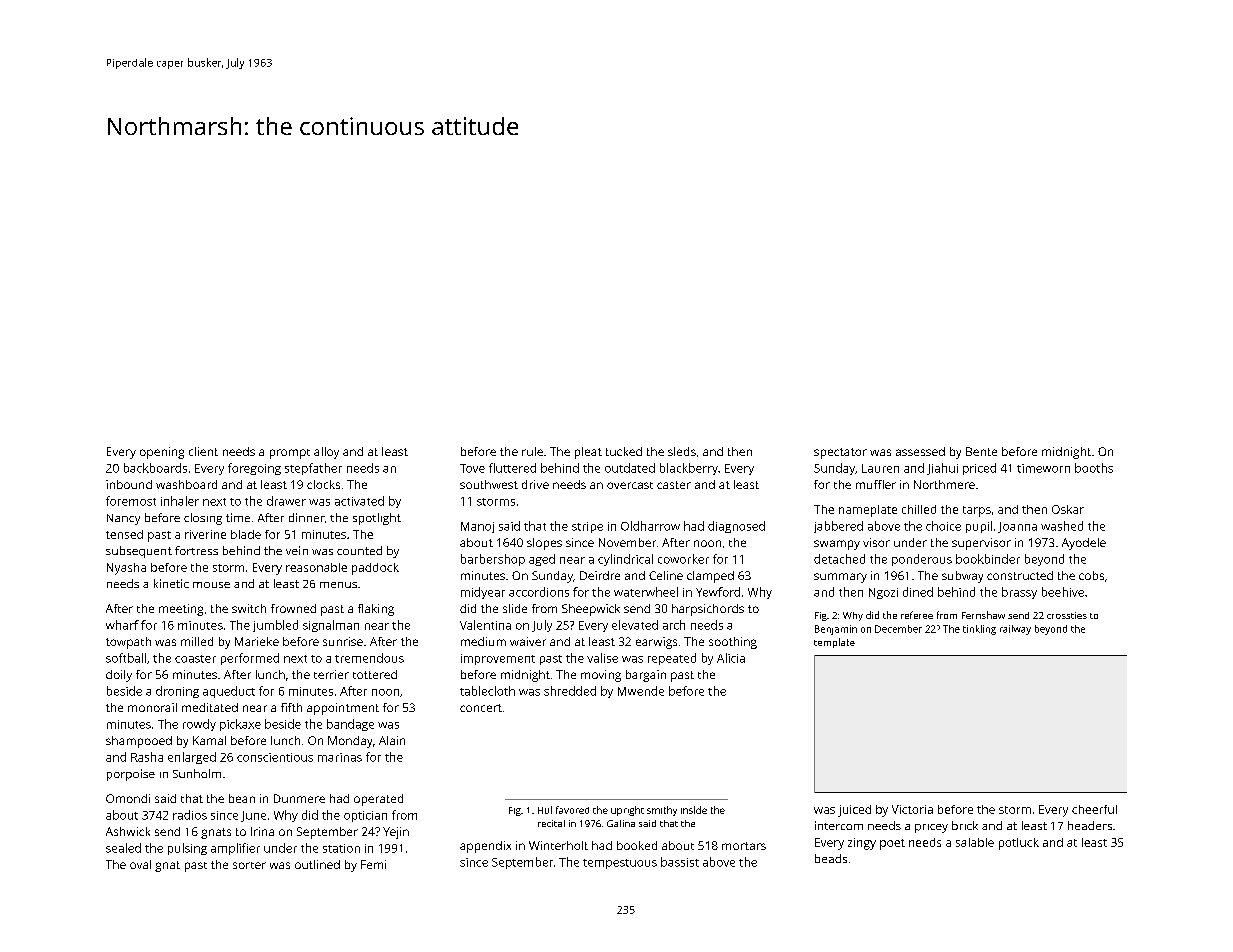 The height and width of the page is (952, 1233). Describe the element at coordinates (637, 845) in the page. I see `booked` at that location.
